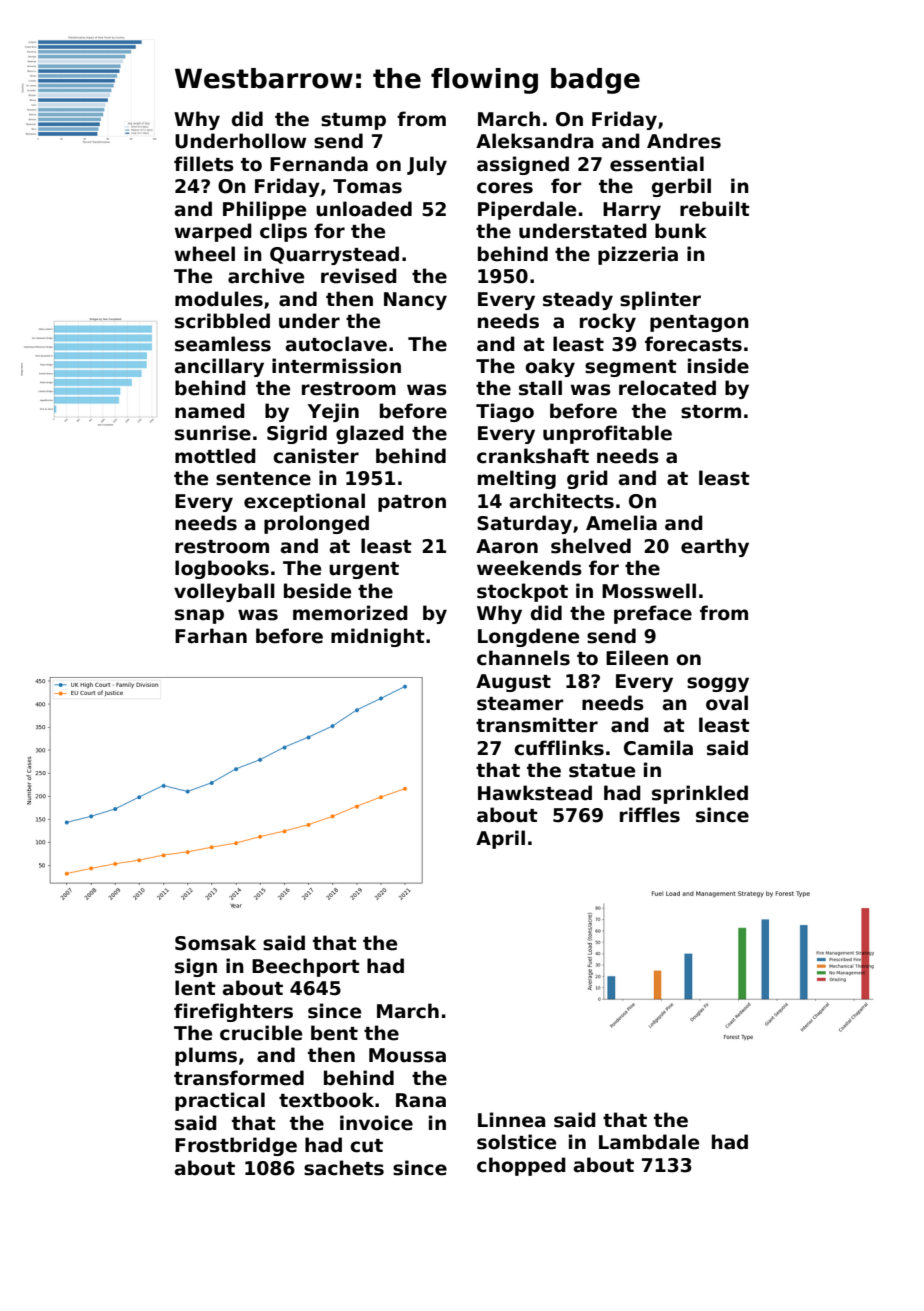  I want to click on Hawkstead, so click(535, 793).
